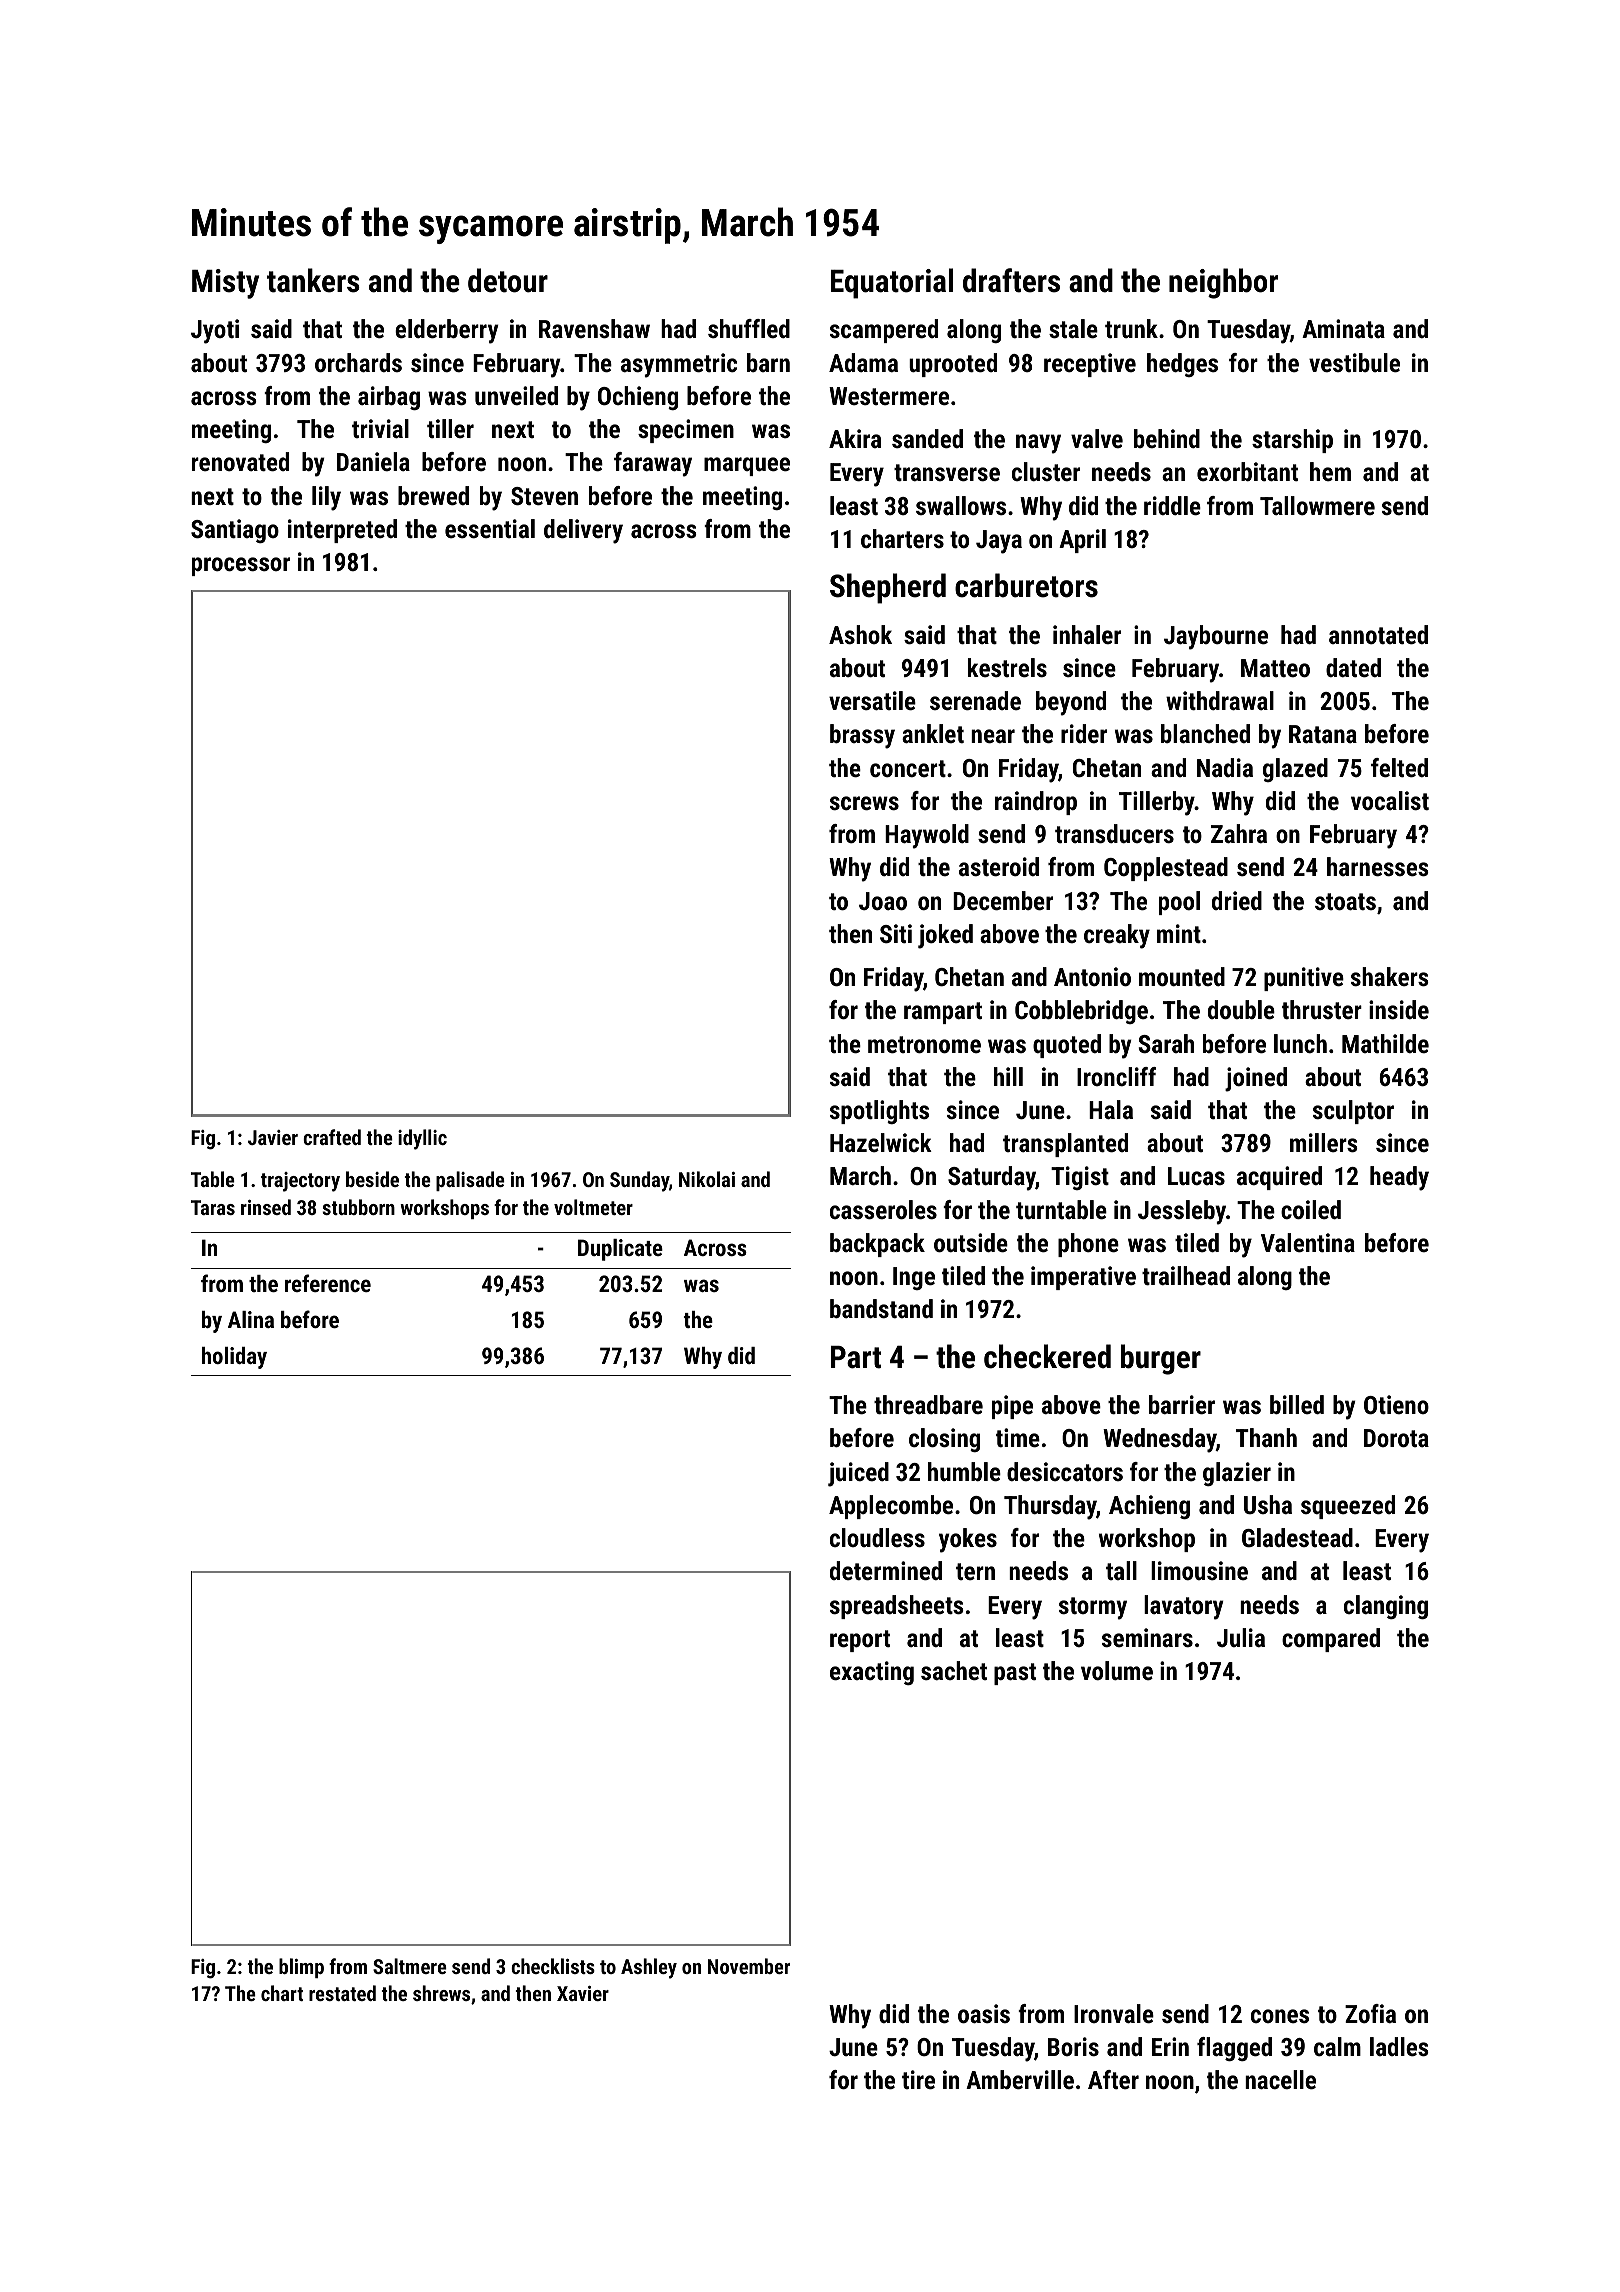 This screenshot has height=2292, width=1620. What do you see at coordinates (1280, 2079) in the screenshot?
I see `nacelle` at bounding box center [1280, 2079].
